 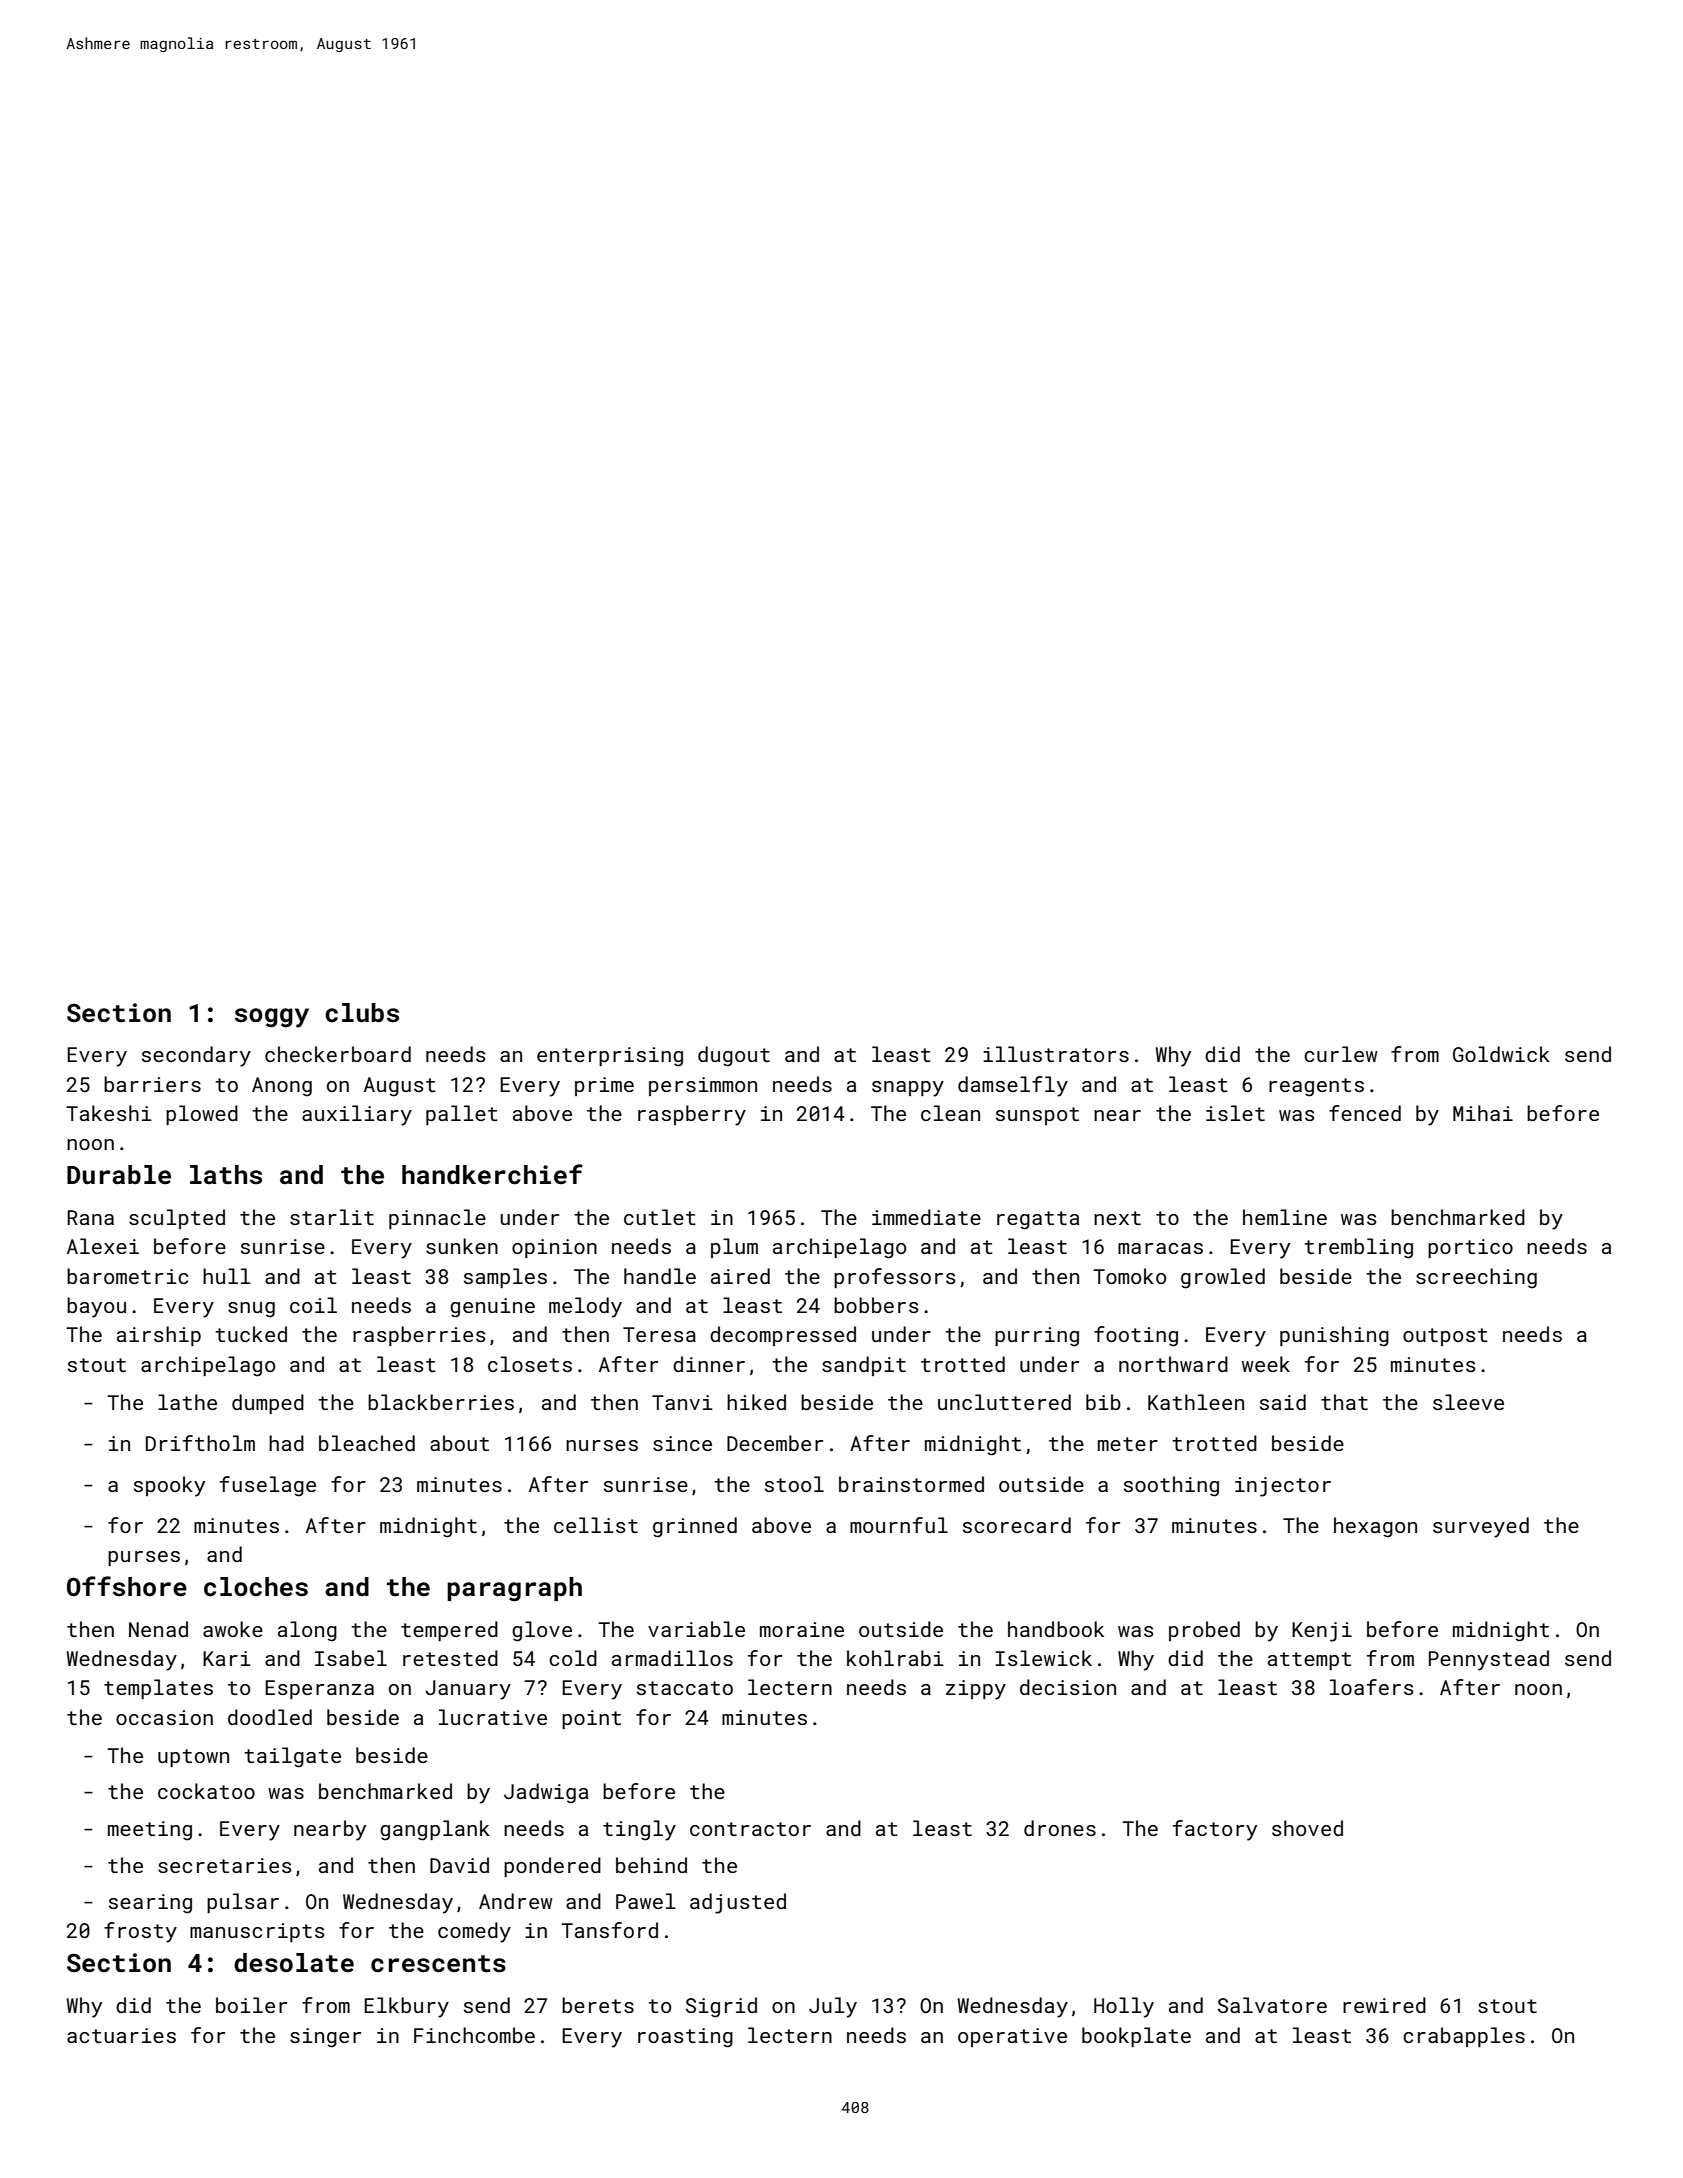 I want to click on soggy, so click(x=272, y=1018).
